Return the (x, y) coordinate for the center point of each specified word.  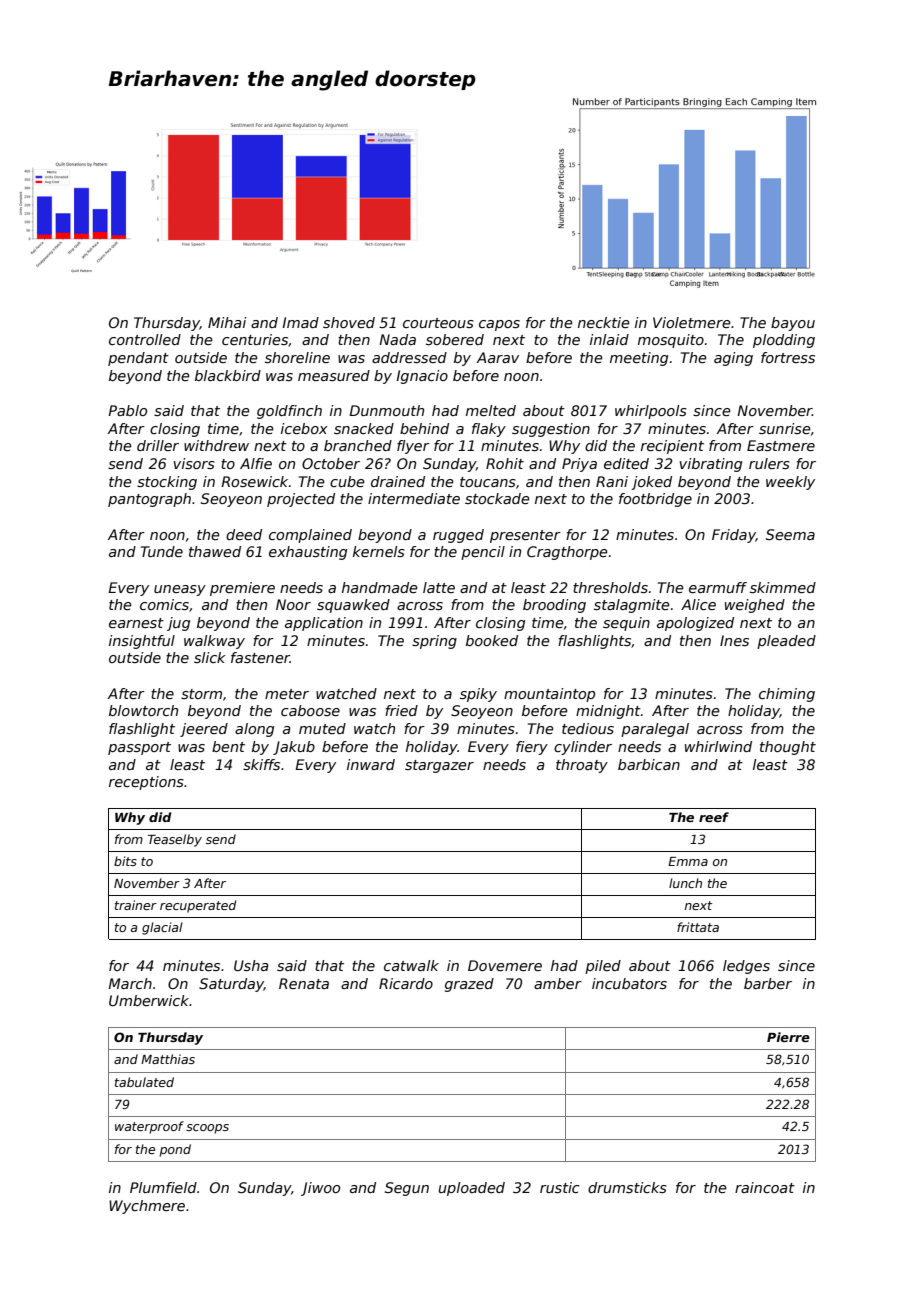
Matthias (168, 1059)
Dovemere (505, 965)
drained (398, 481)
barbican (649, 764)
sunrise (784, 428)
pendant (138, 359)
